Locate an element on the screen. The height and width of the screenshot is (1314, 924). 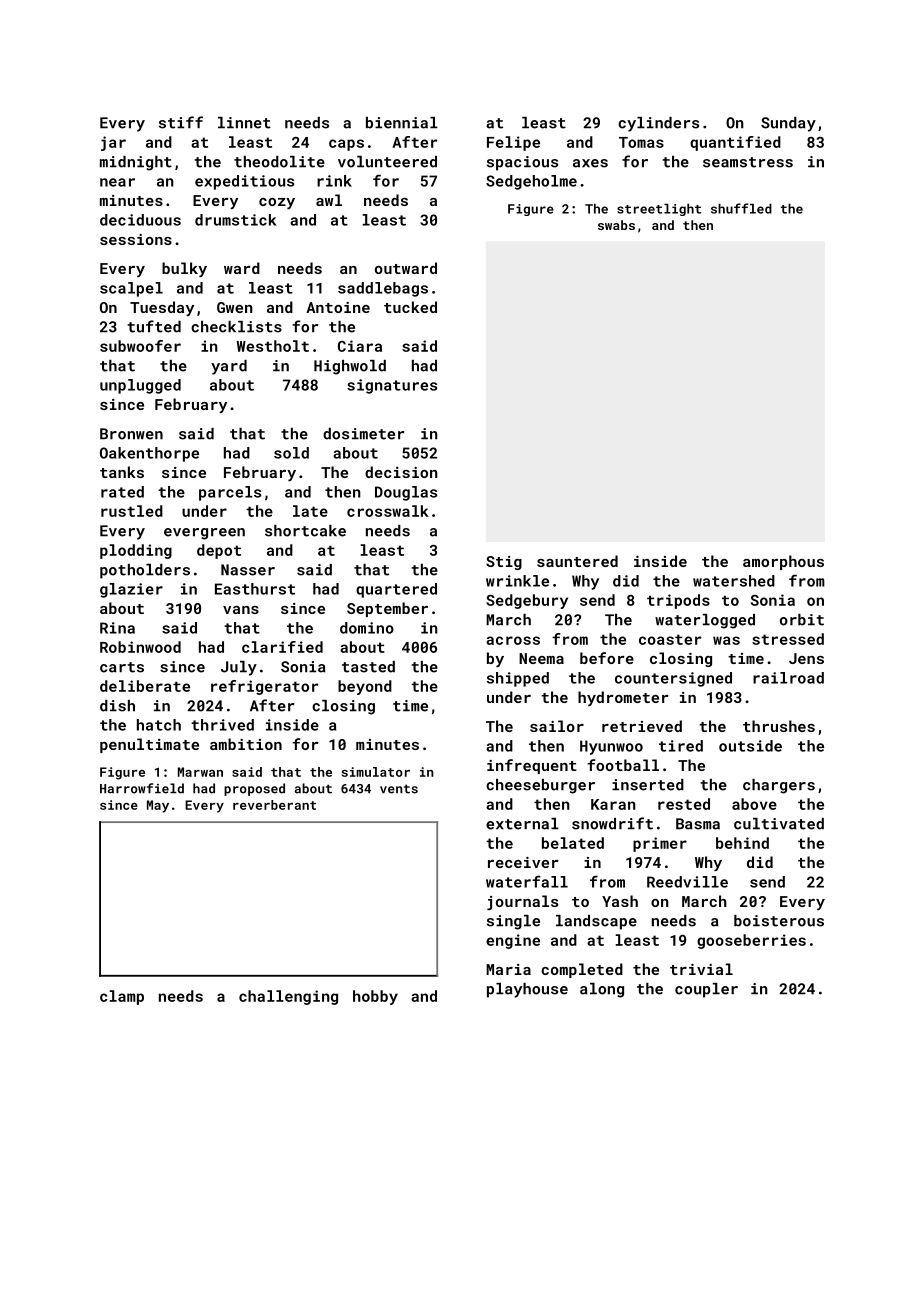
depot is located at coordinates (219, 551).
